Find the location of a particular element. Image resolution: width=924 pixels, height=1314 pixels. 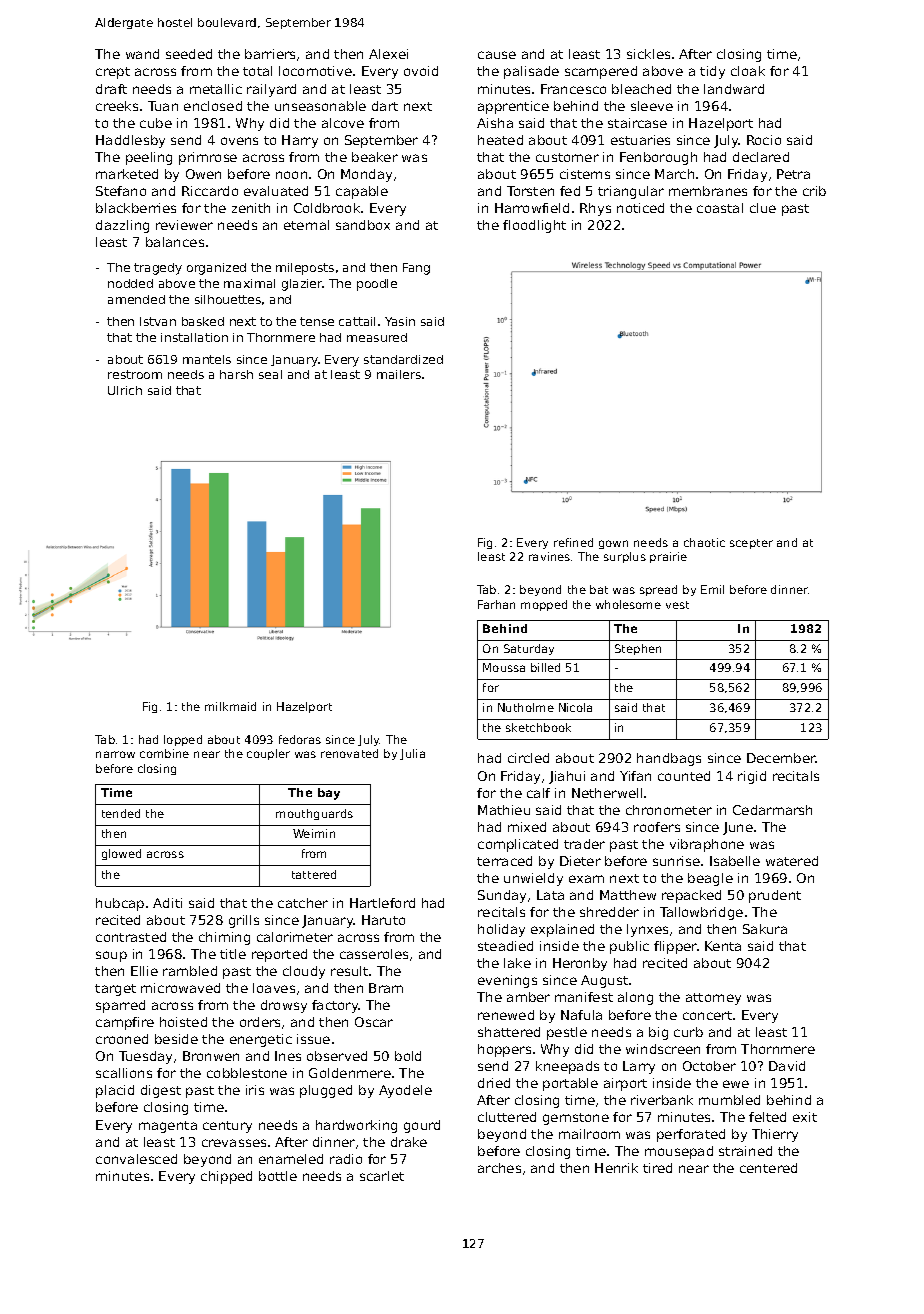

wand is located at coordinates (142, 54).
